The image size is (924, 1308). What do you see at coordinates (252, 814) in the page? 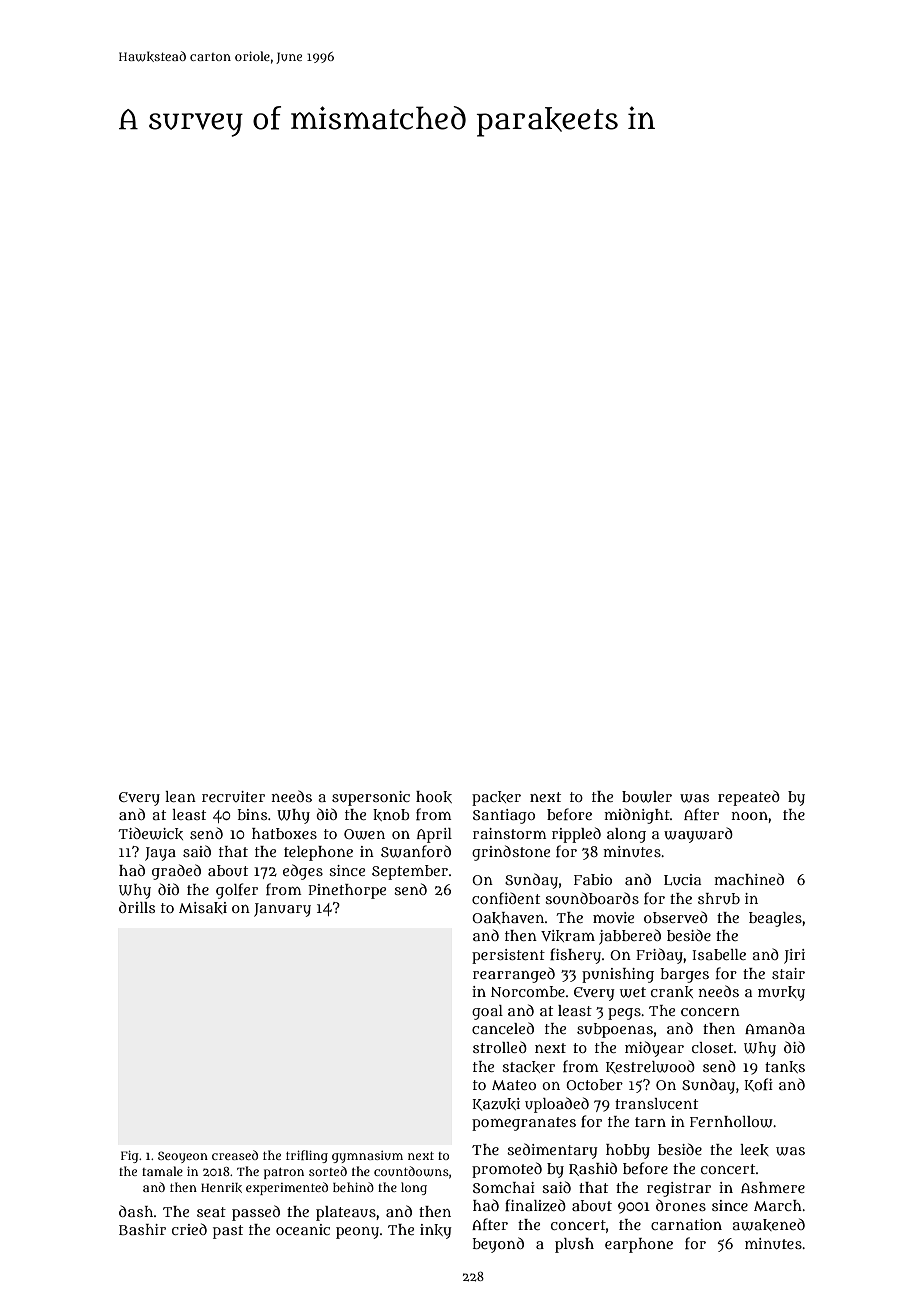
I see `bins` at bounding box center [252, 814].
